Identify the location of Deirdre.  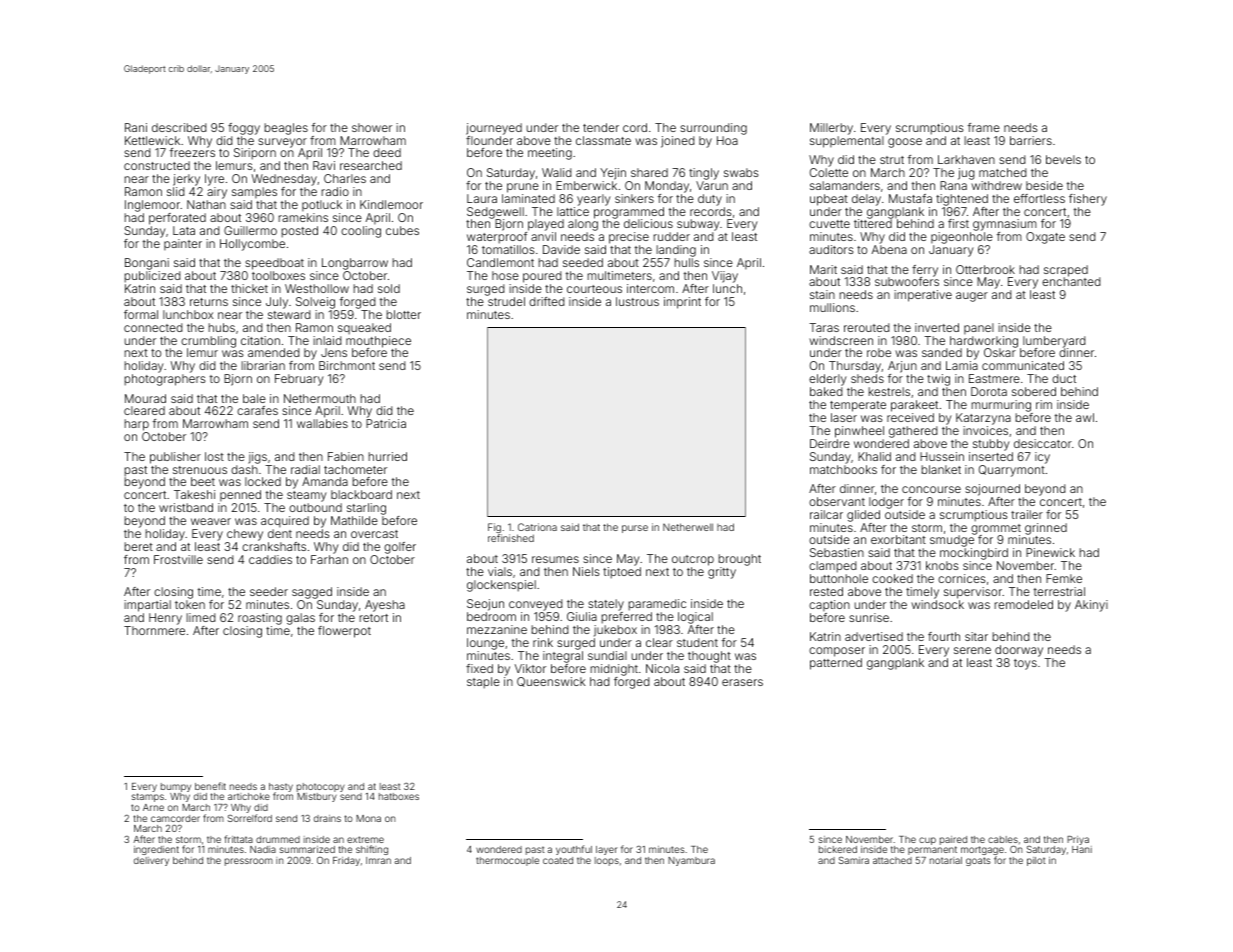
(830, 443).
